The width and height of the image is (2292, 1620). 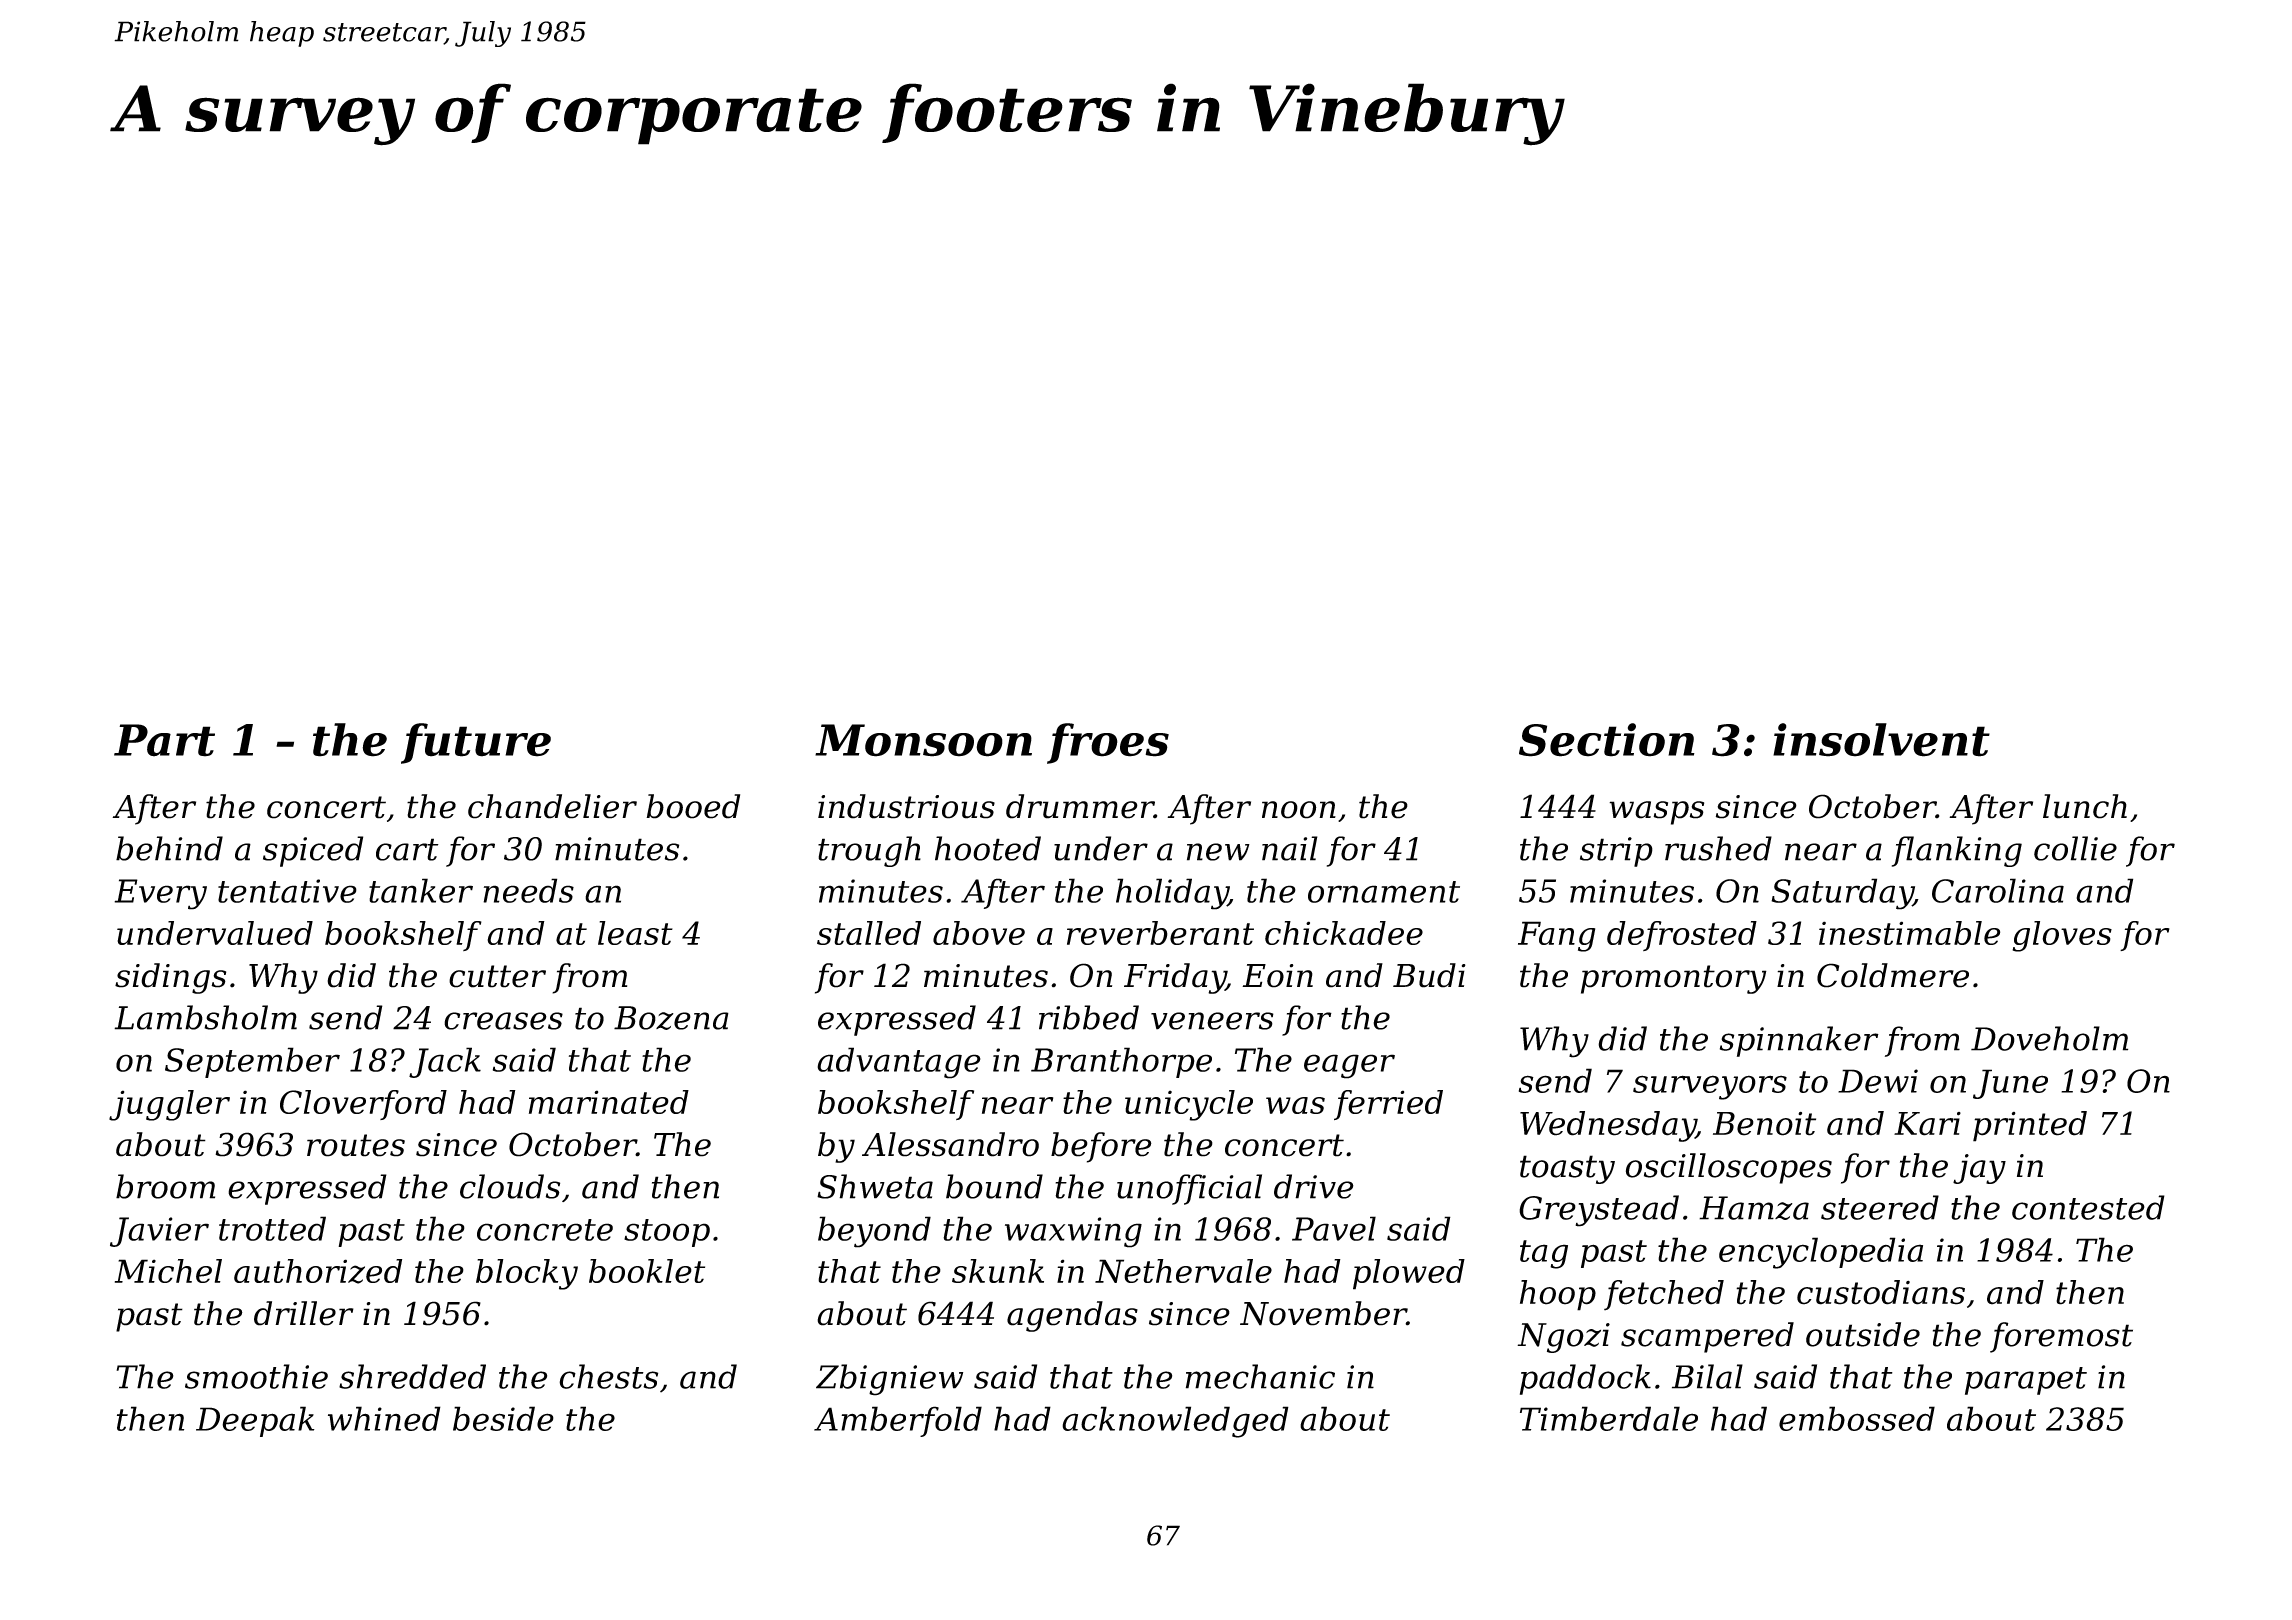 What do you see at coordinates (165, 1186) in the image?
I see `broom` at bounding box center [165, 1186].
